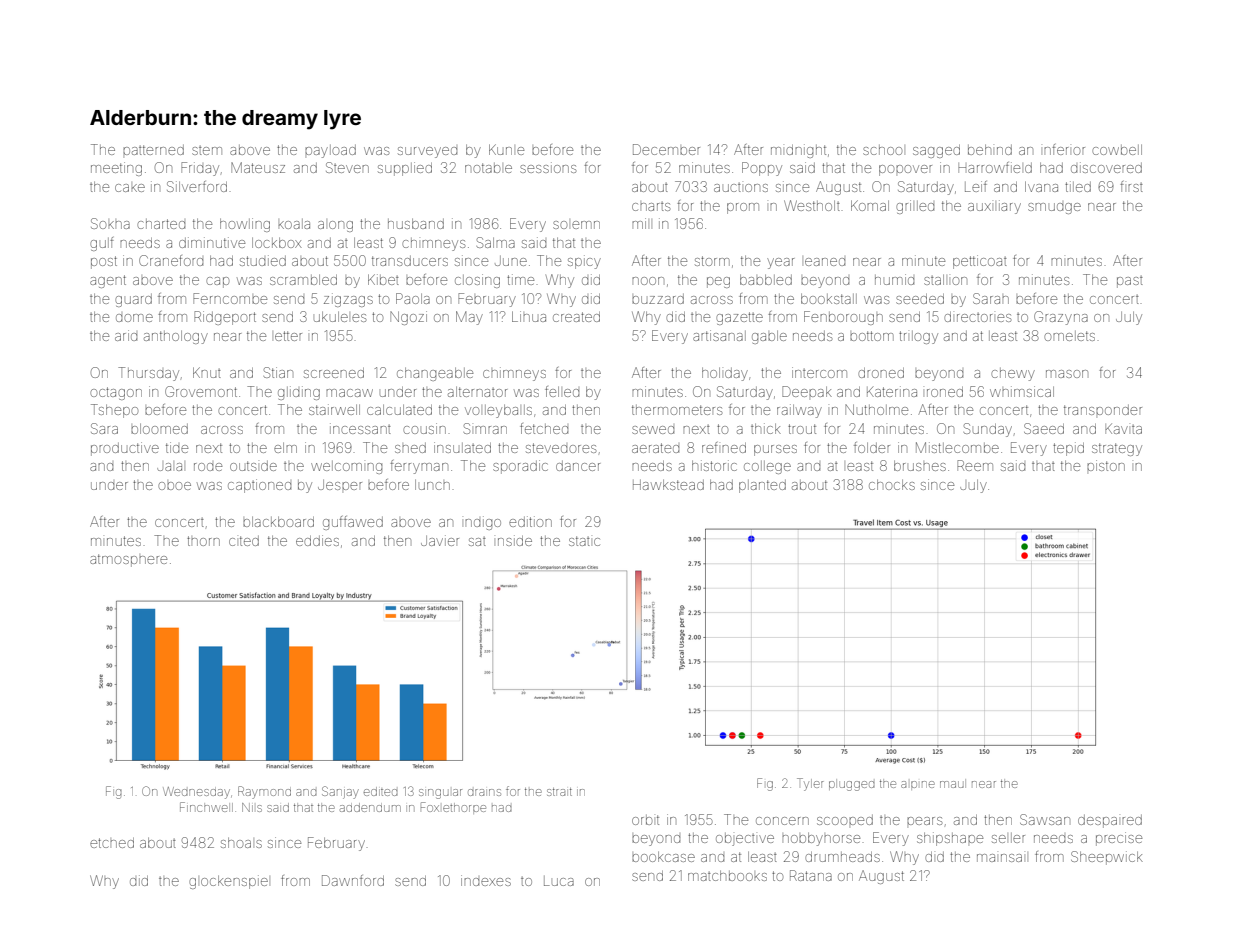 The image size is (1233, 952). Describe the element at coordinates (1123, 428) in the screenshot. I see `Kavita` at that location.
